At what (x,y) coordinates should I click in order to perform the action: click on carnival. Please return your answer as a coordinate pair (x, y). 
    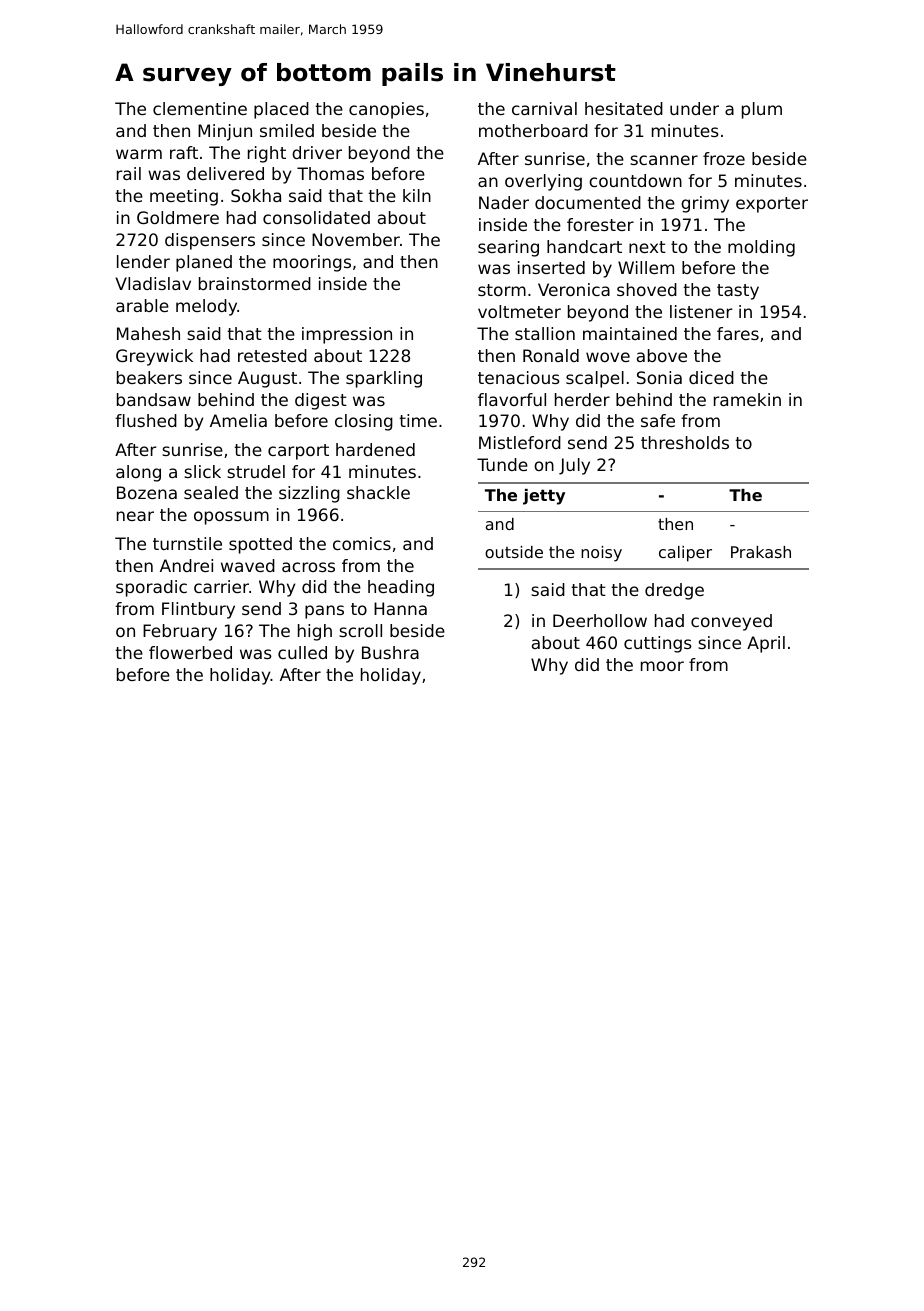
    Looking at the image, I should click on (544, 108).
